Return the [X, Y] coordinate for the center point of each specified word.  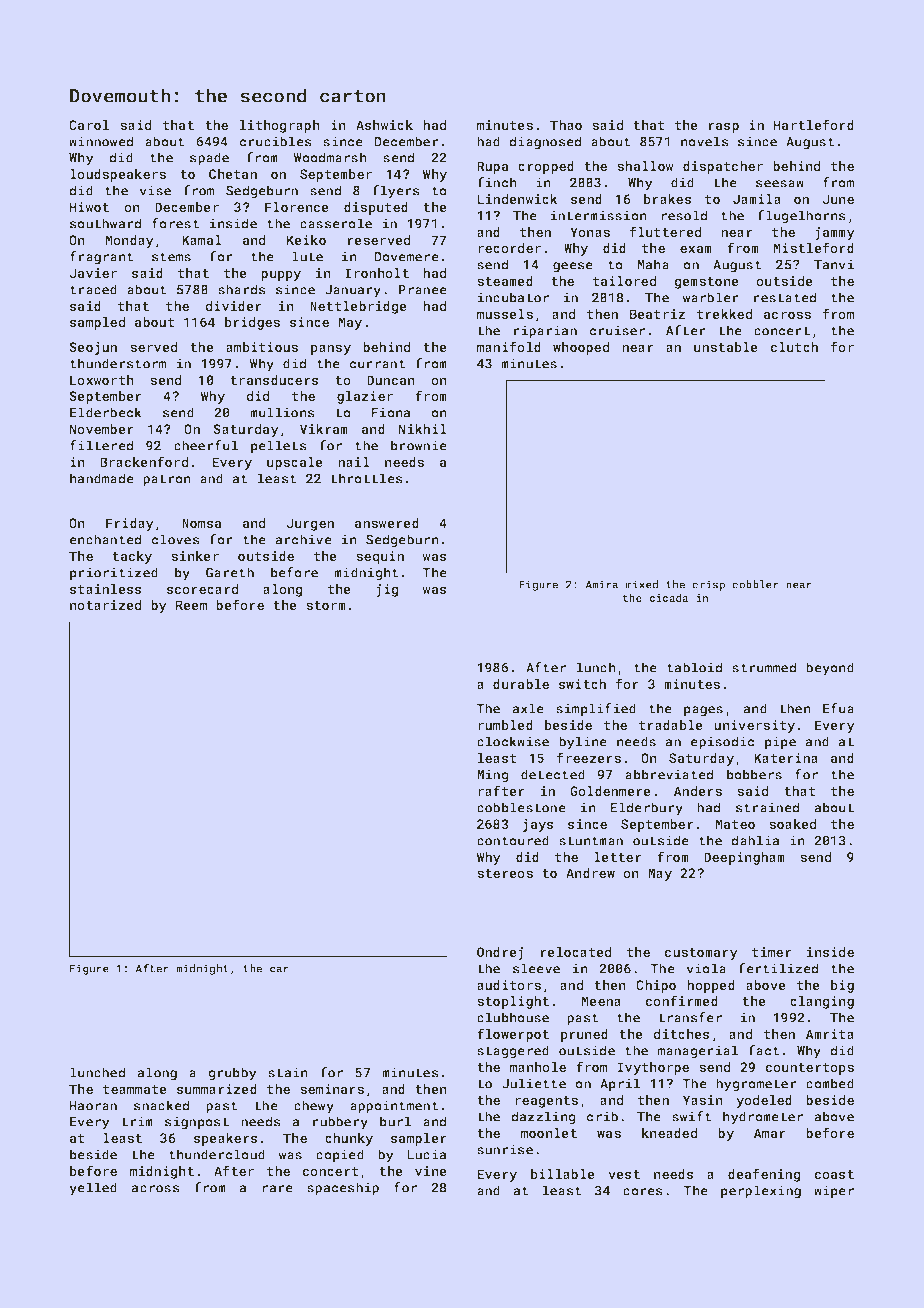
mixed [642, 584]
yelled [93, 1189]
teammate [135, 1089]
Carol [89, 125]
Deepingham [744, 858]
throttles [366, 478]
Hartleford [814, 124]
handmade [102, 478]
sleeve [536, 968]
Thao [566, 125]
